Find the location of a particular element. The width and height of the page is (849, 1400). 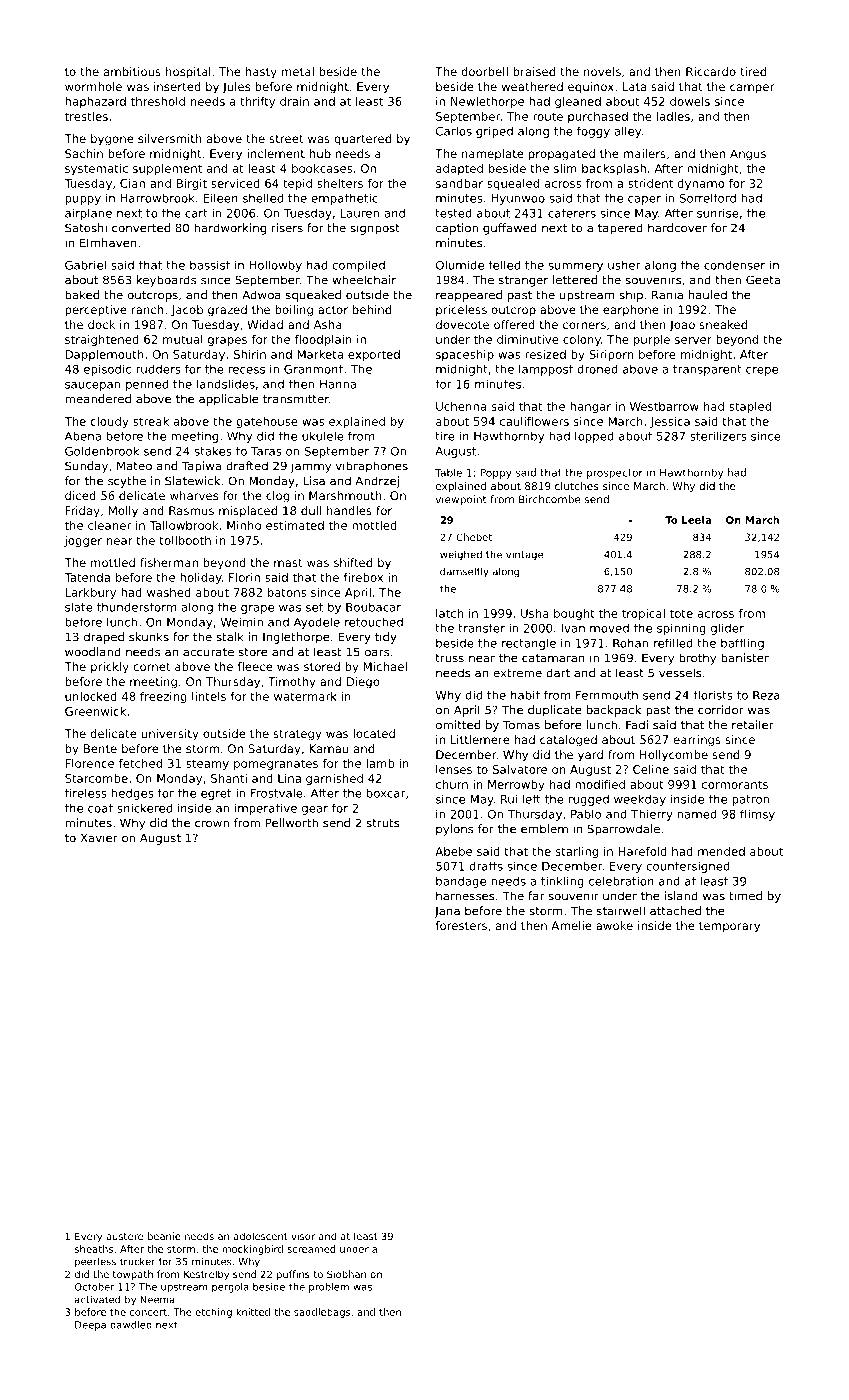

beanie is located at coordinates (164, 1236).
